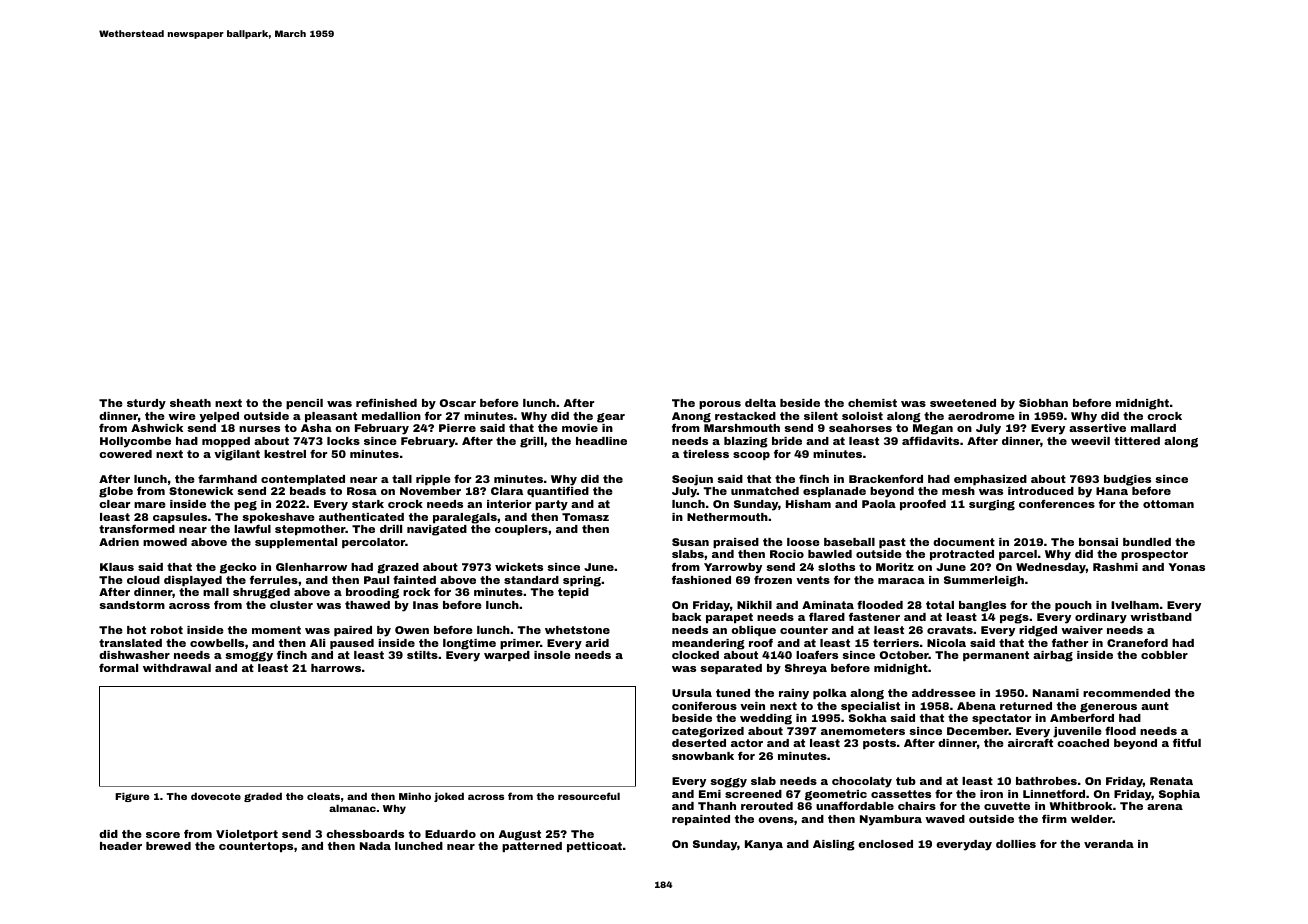 This screenshot has width=1308, height=924. What do you see at coordinates (776, 820) in the screenshot?
I see `ovens` at bounding box center [776, 820].
